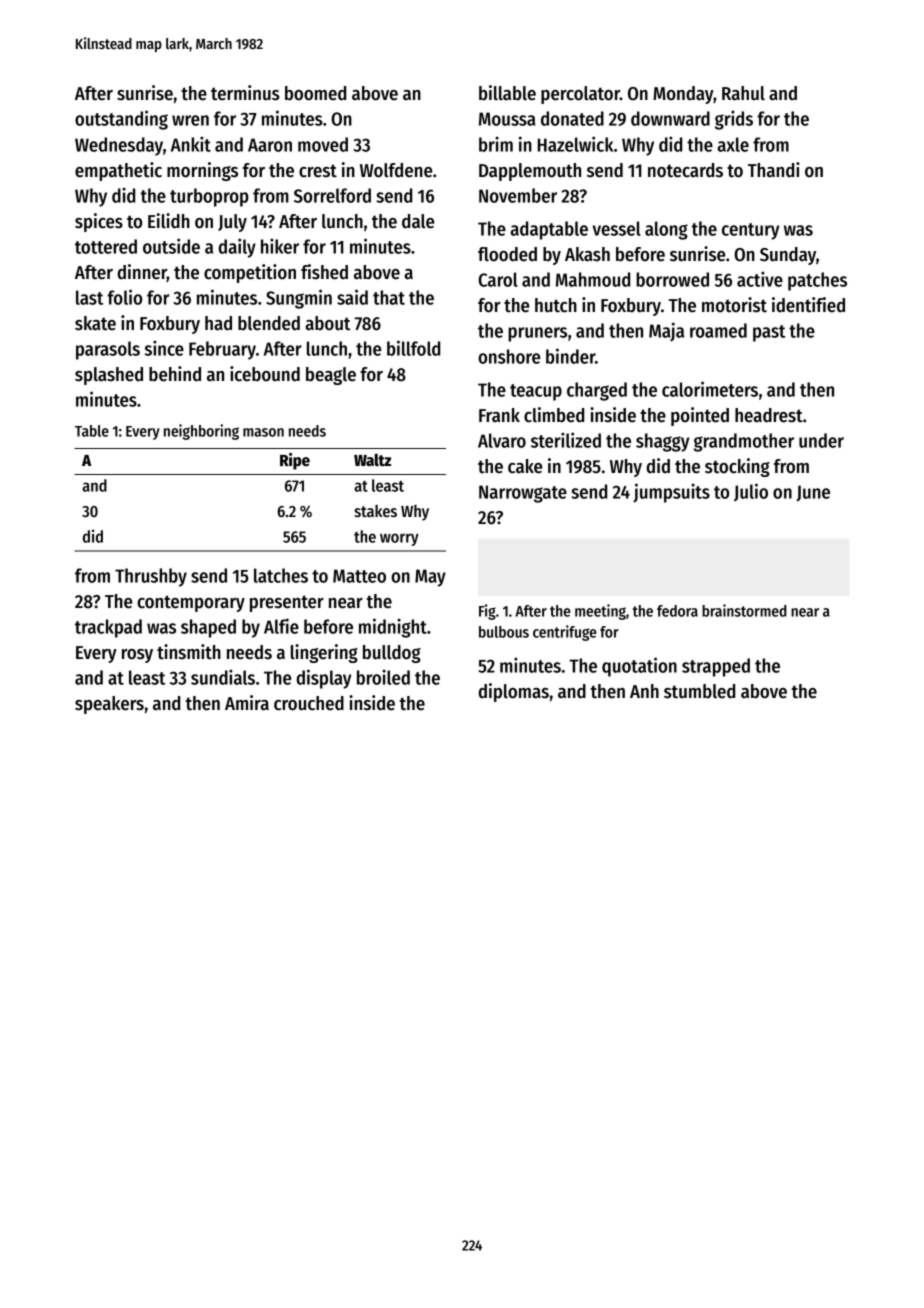 The width and height of the screenshot is (924, 1308). Describe the element at coordinates (514, 692) in the screenshot. I see `diplomas` at that location.
